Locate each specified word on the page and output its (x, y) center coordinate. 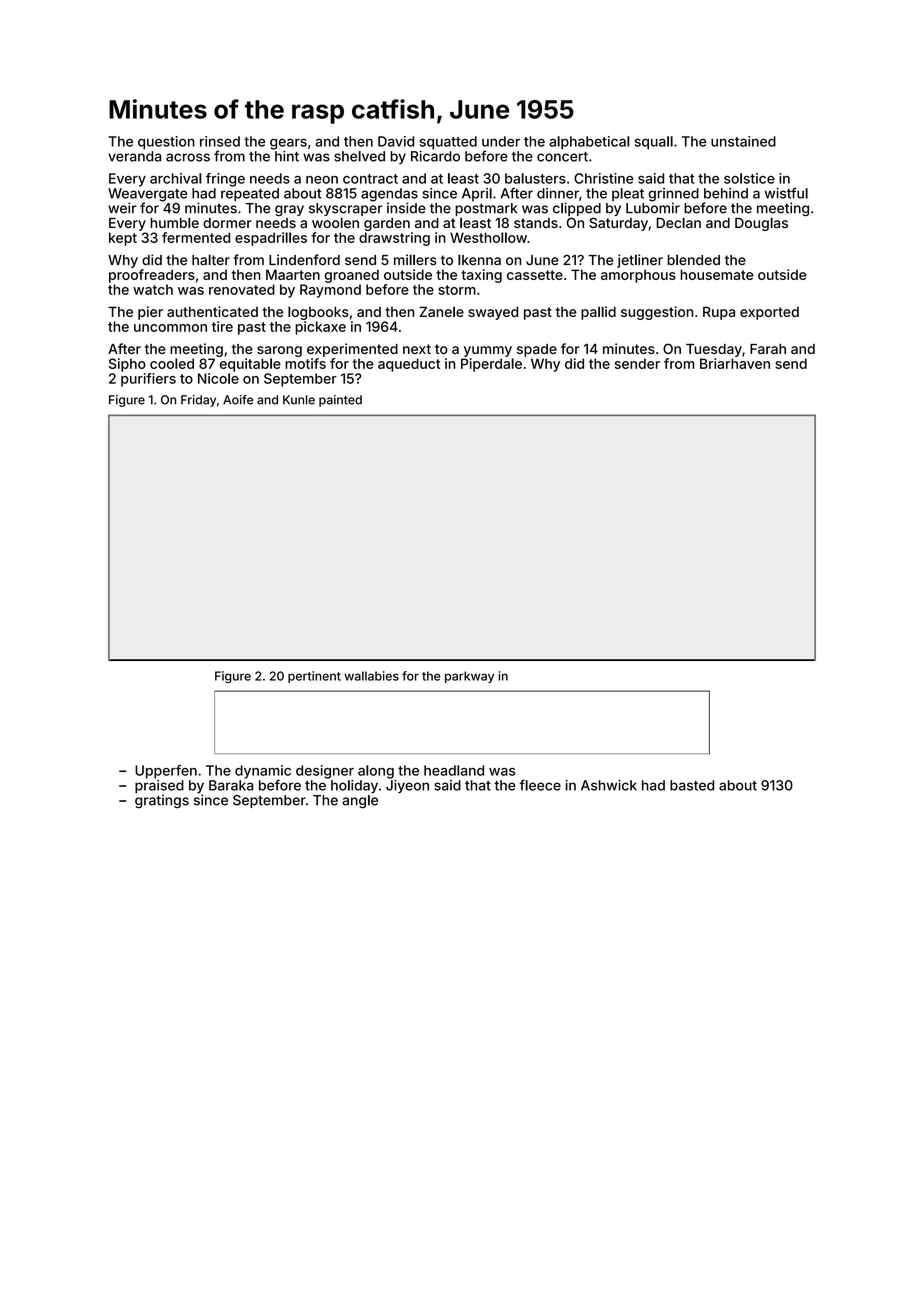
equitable (250, 365)
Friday (198, 401)
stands (536, 223)
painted (340, 401)
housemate (716, 274)
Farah (768, 349)
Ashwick (609, 785)
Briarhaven (735, 363)
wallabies (371, 676)
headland (454, 770)
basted (692, 785)
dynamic (263, 772)
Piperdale (491, 365)
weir (122, 208)
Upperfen (166, 772)
